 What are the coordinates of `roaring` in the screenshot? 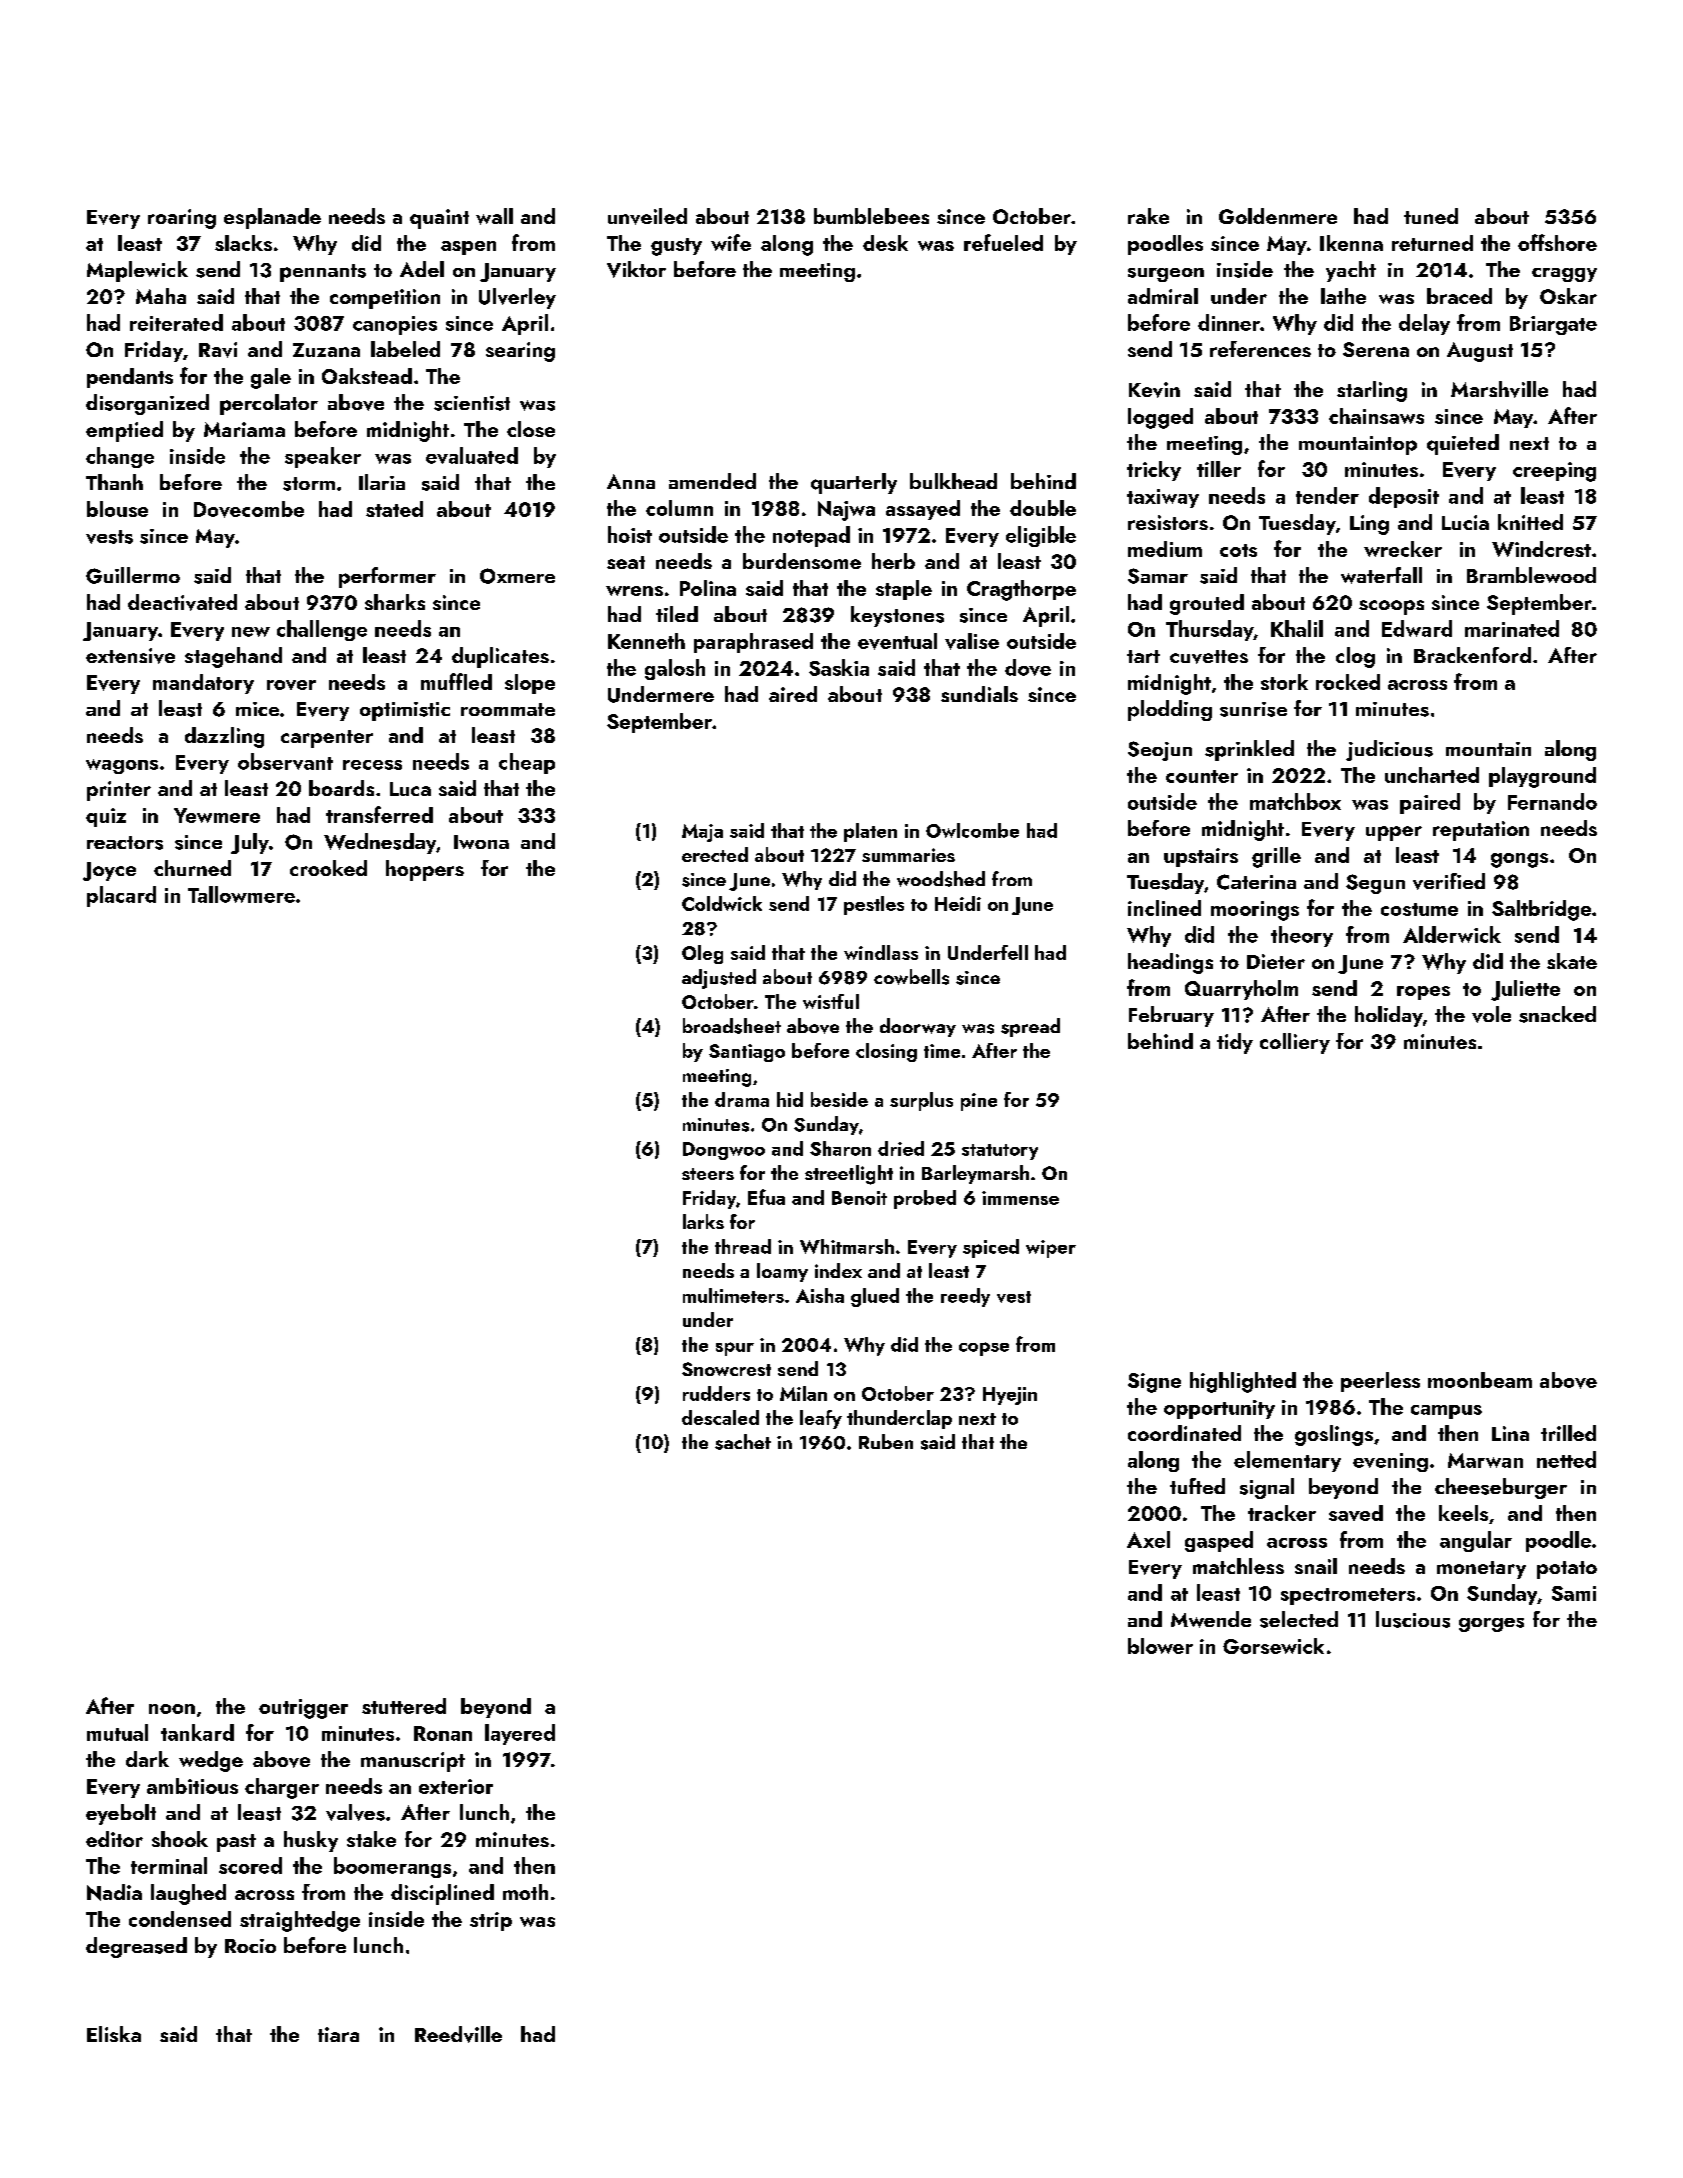 It's located at (182, 219).
